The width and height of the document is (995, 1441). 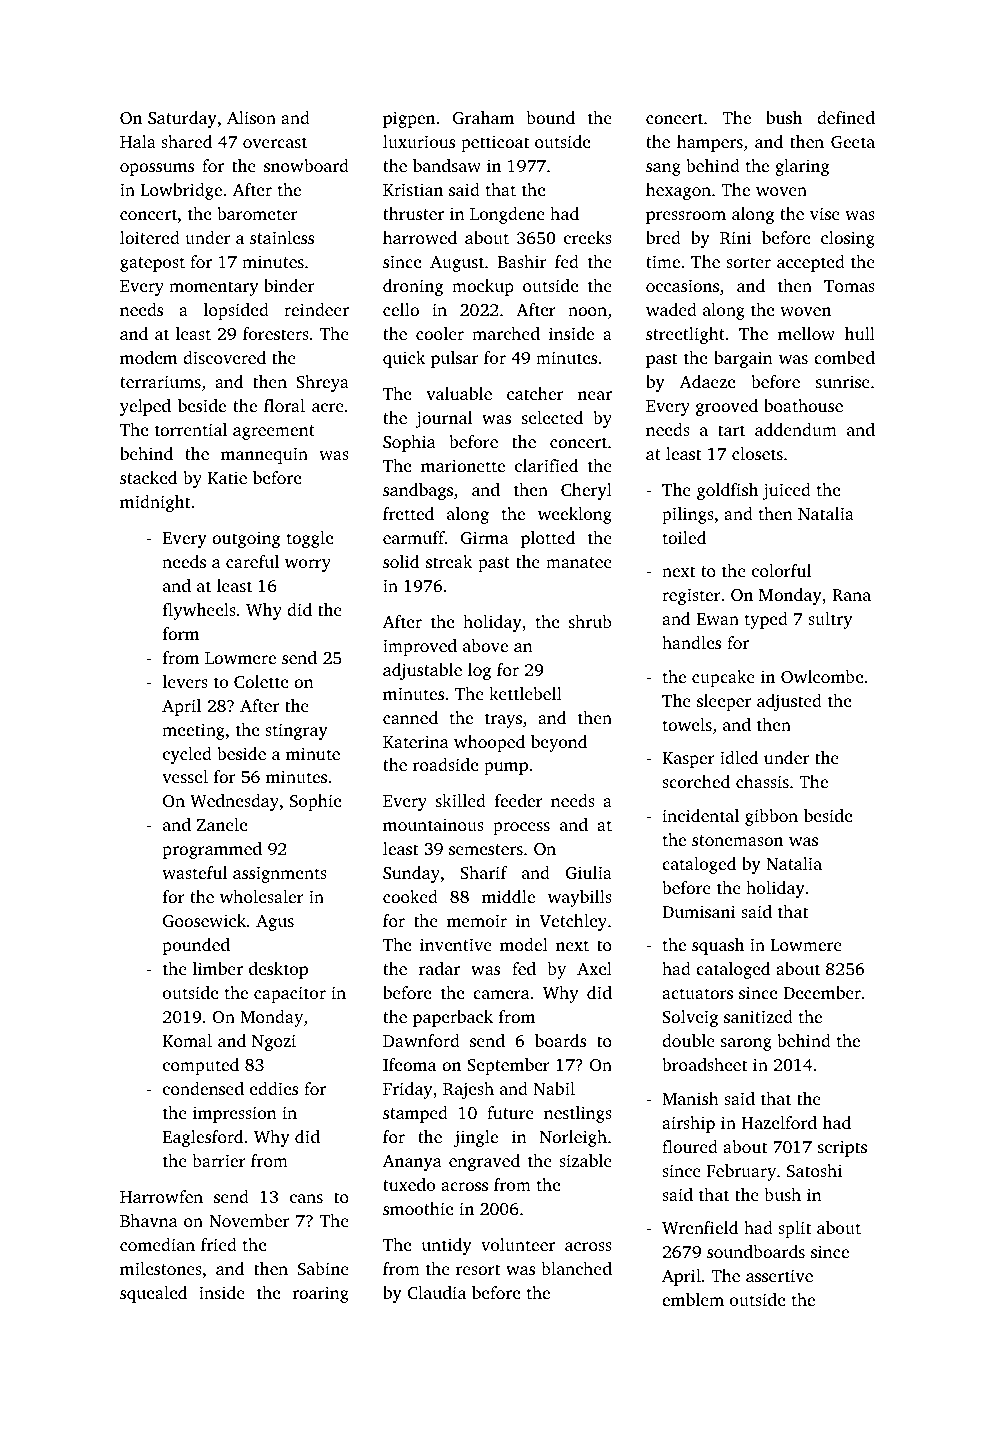 I want to click on February, so click(x=741, y=1172).
